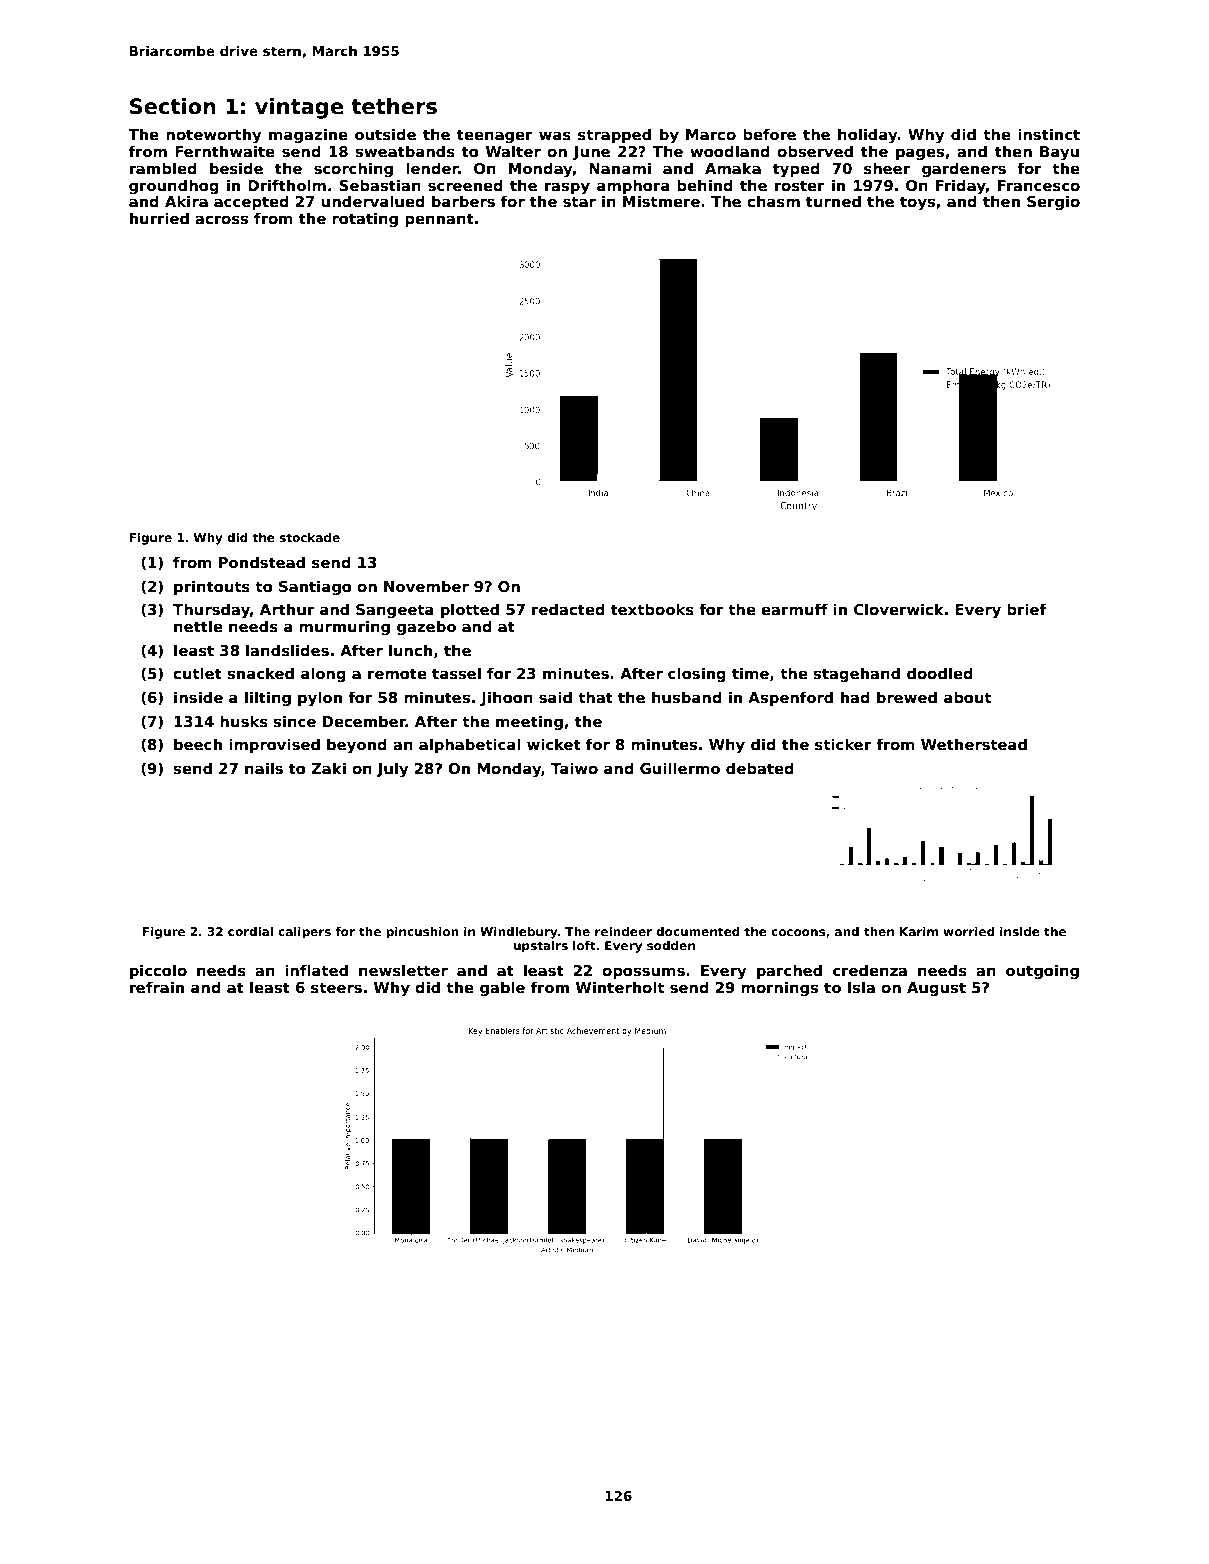 This screenshot has width=1209, height=1564. What do you see at coordinates (262, 562) in the screenshot?
I see `Pondstead` at bounding box center [262, 562].
